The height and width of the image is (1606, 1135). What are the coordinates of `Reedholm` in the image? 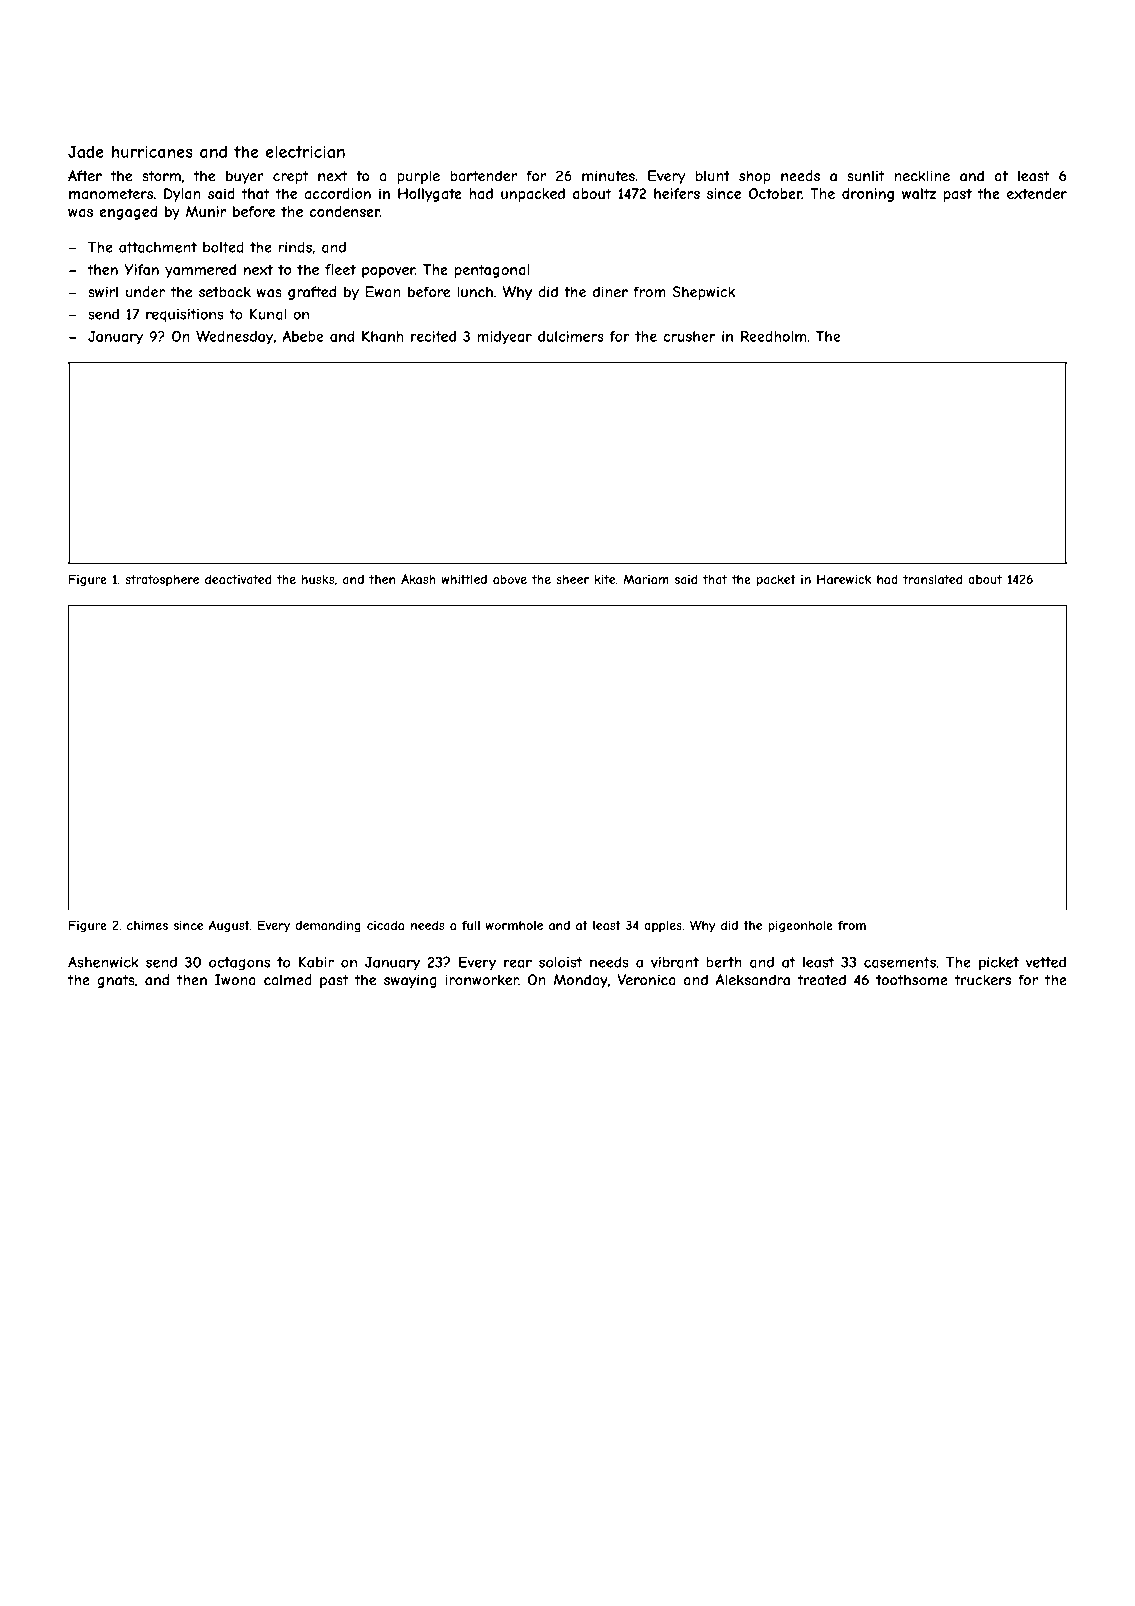 It's located at (773, 336).
